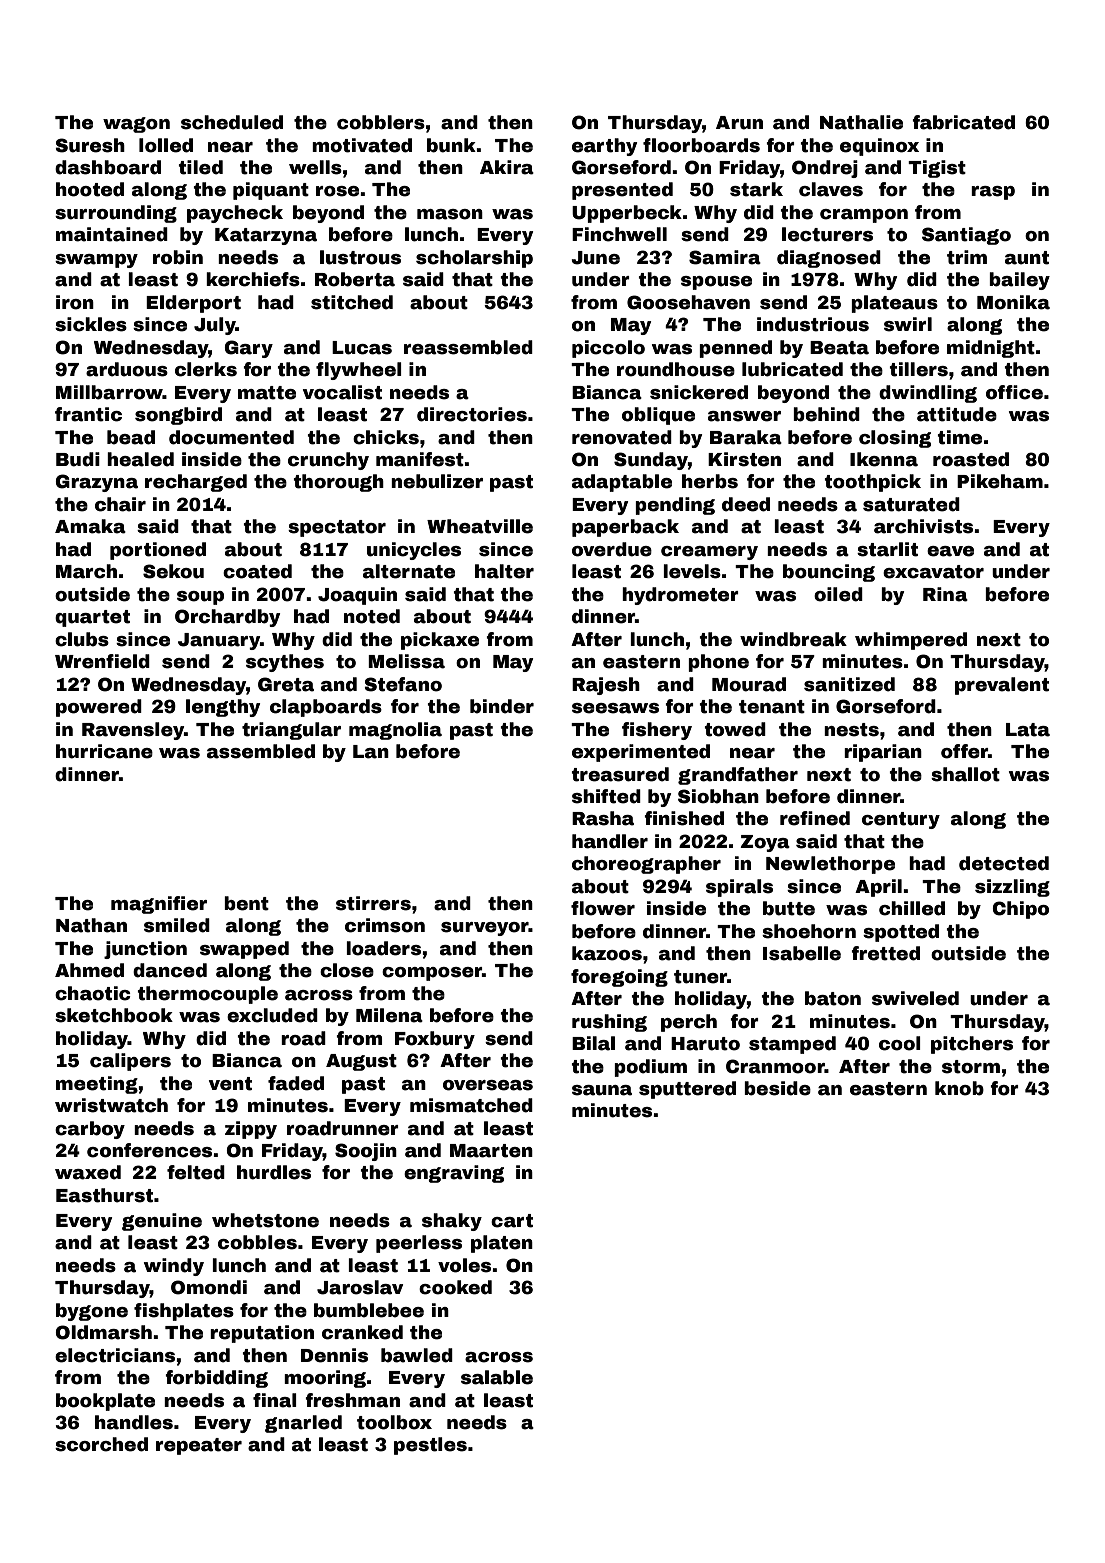 The image size is (1105, 1563). Describe the element at coordinates (883, 753) in the screenshot. I see `riparian` at that location.
